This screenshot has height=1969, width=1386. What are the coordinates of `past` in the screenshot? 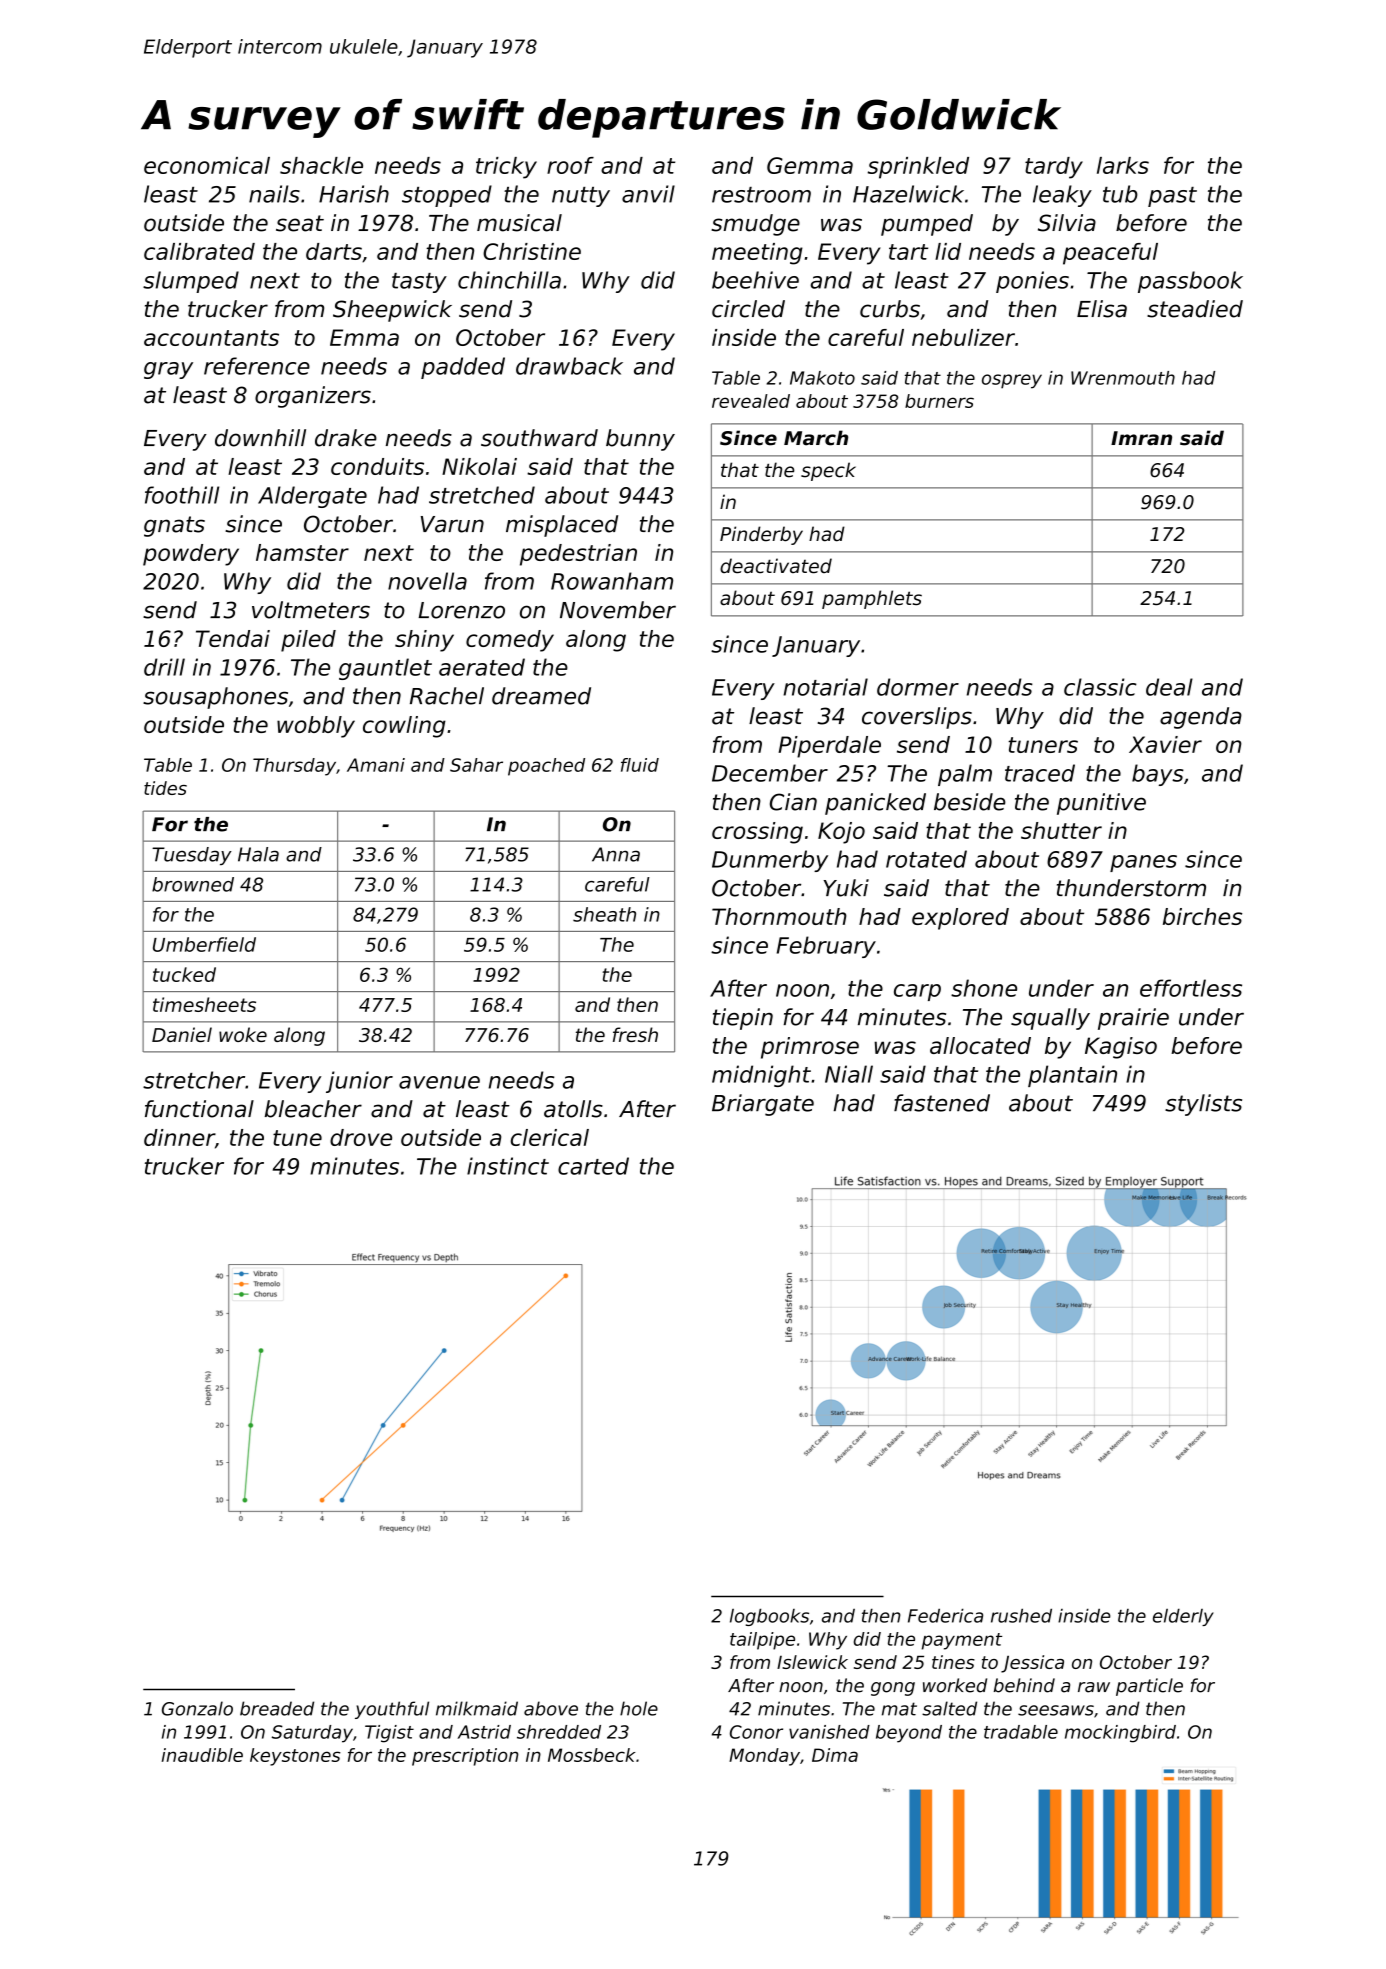 It's located at (1172, 197).
